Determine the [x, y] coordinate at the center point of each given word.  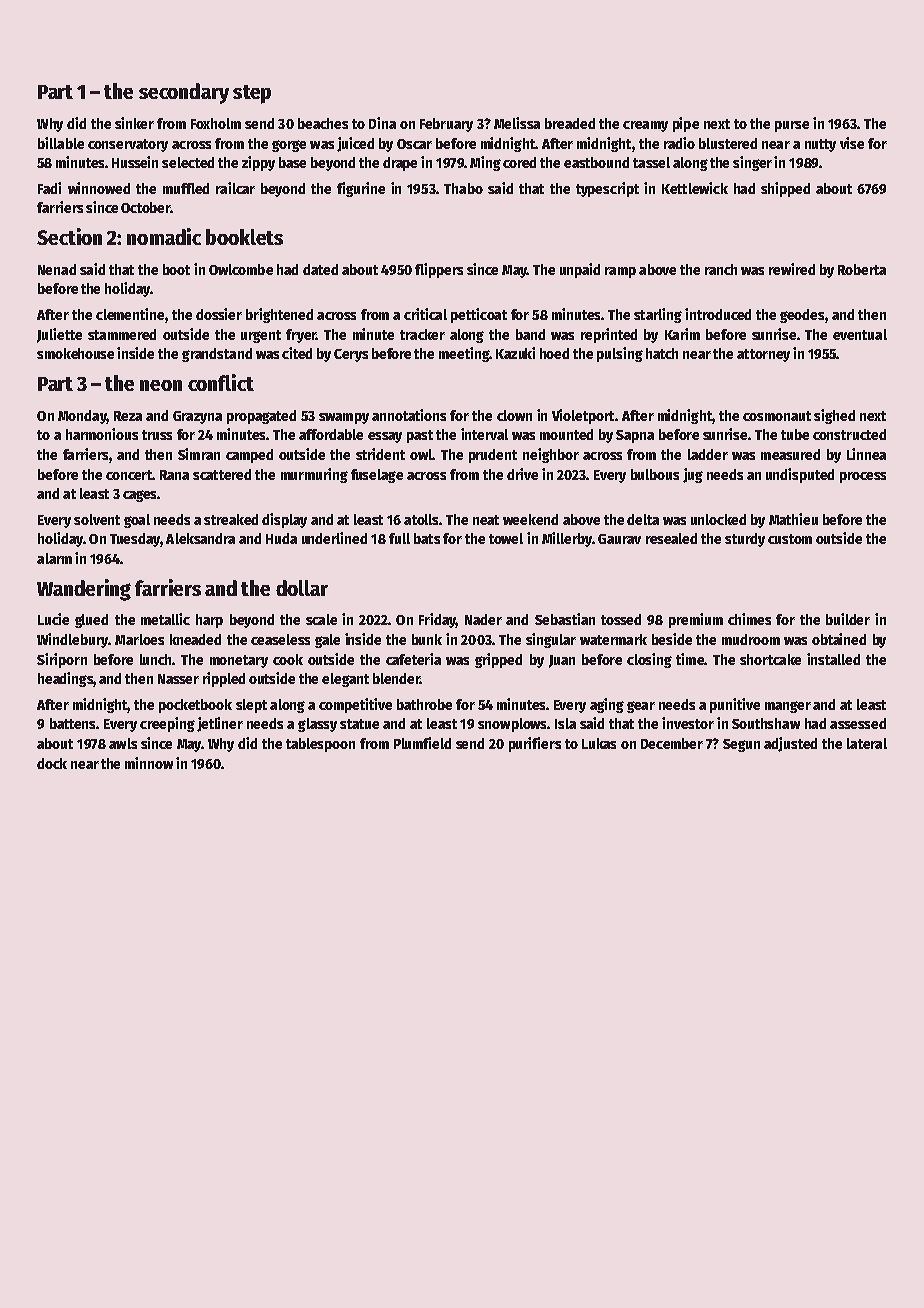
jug [693, 475]
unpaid [580, 270]
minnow [149, 763]
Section [69, 236]
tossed [621, 619]
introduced [718, 314]
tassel [651, 162]
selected [188, 162]
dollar [302, 588]
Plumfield [422, 743]
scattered [222, 474]
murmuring [314, 475]
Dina [382, 123]
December [672, 743]
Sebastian [565, 619]
